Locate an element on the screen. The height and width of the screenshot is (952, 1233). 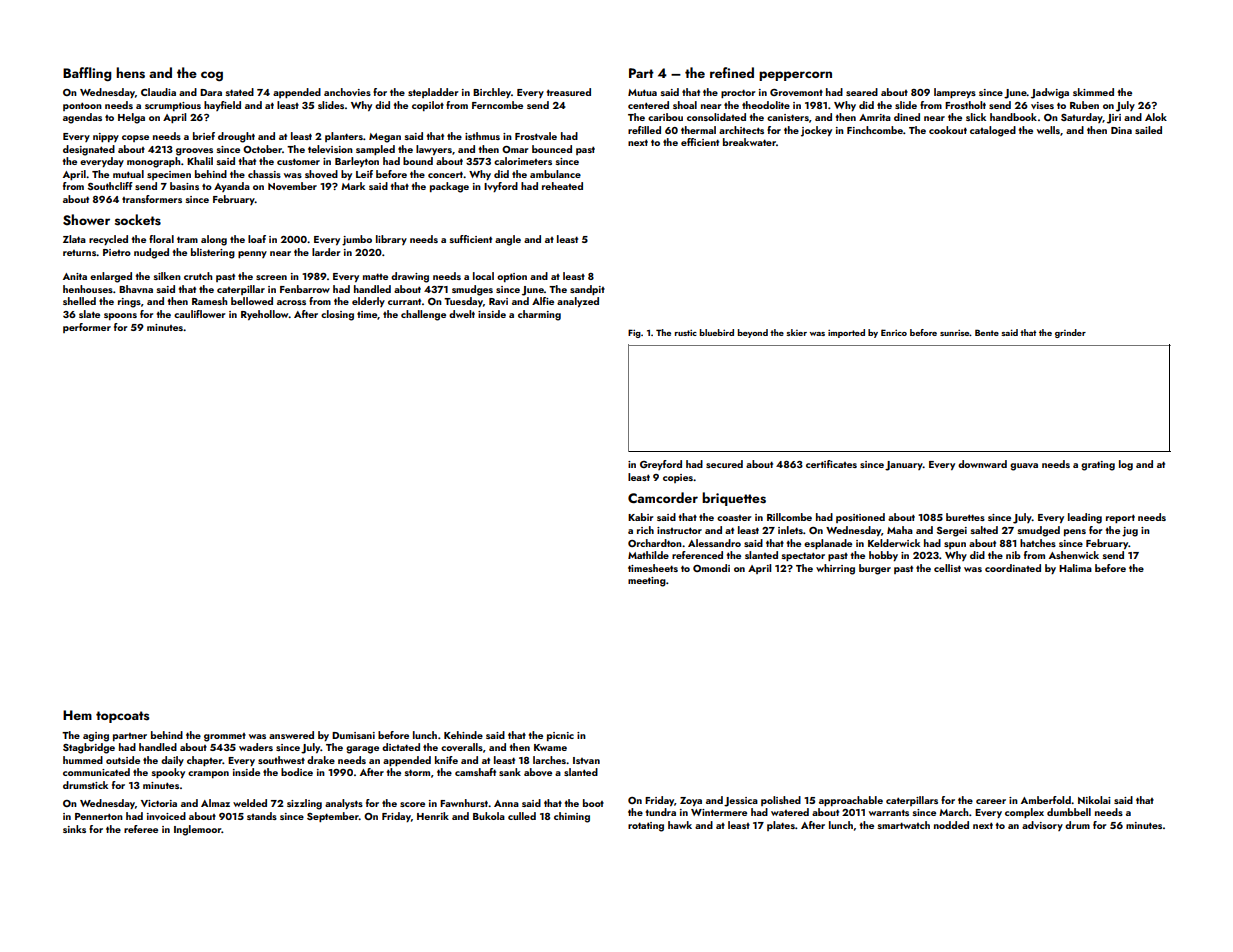
anchovies is located at coordinates (347, 92).
